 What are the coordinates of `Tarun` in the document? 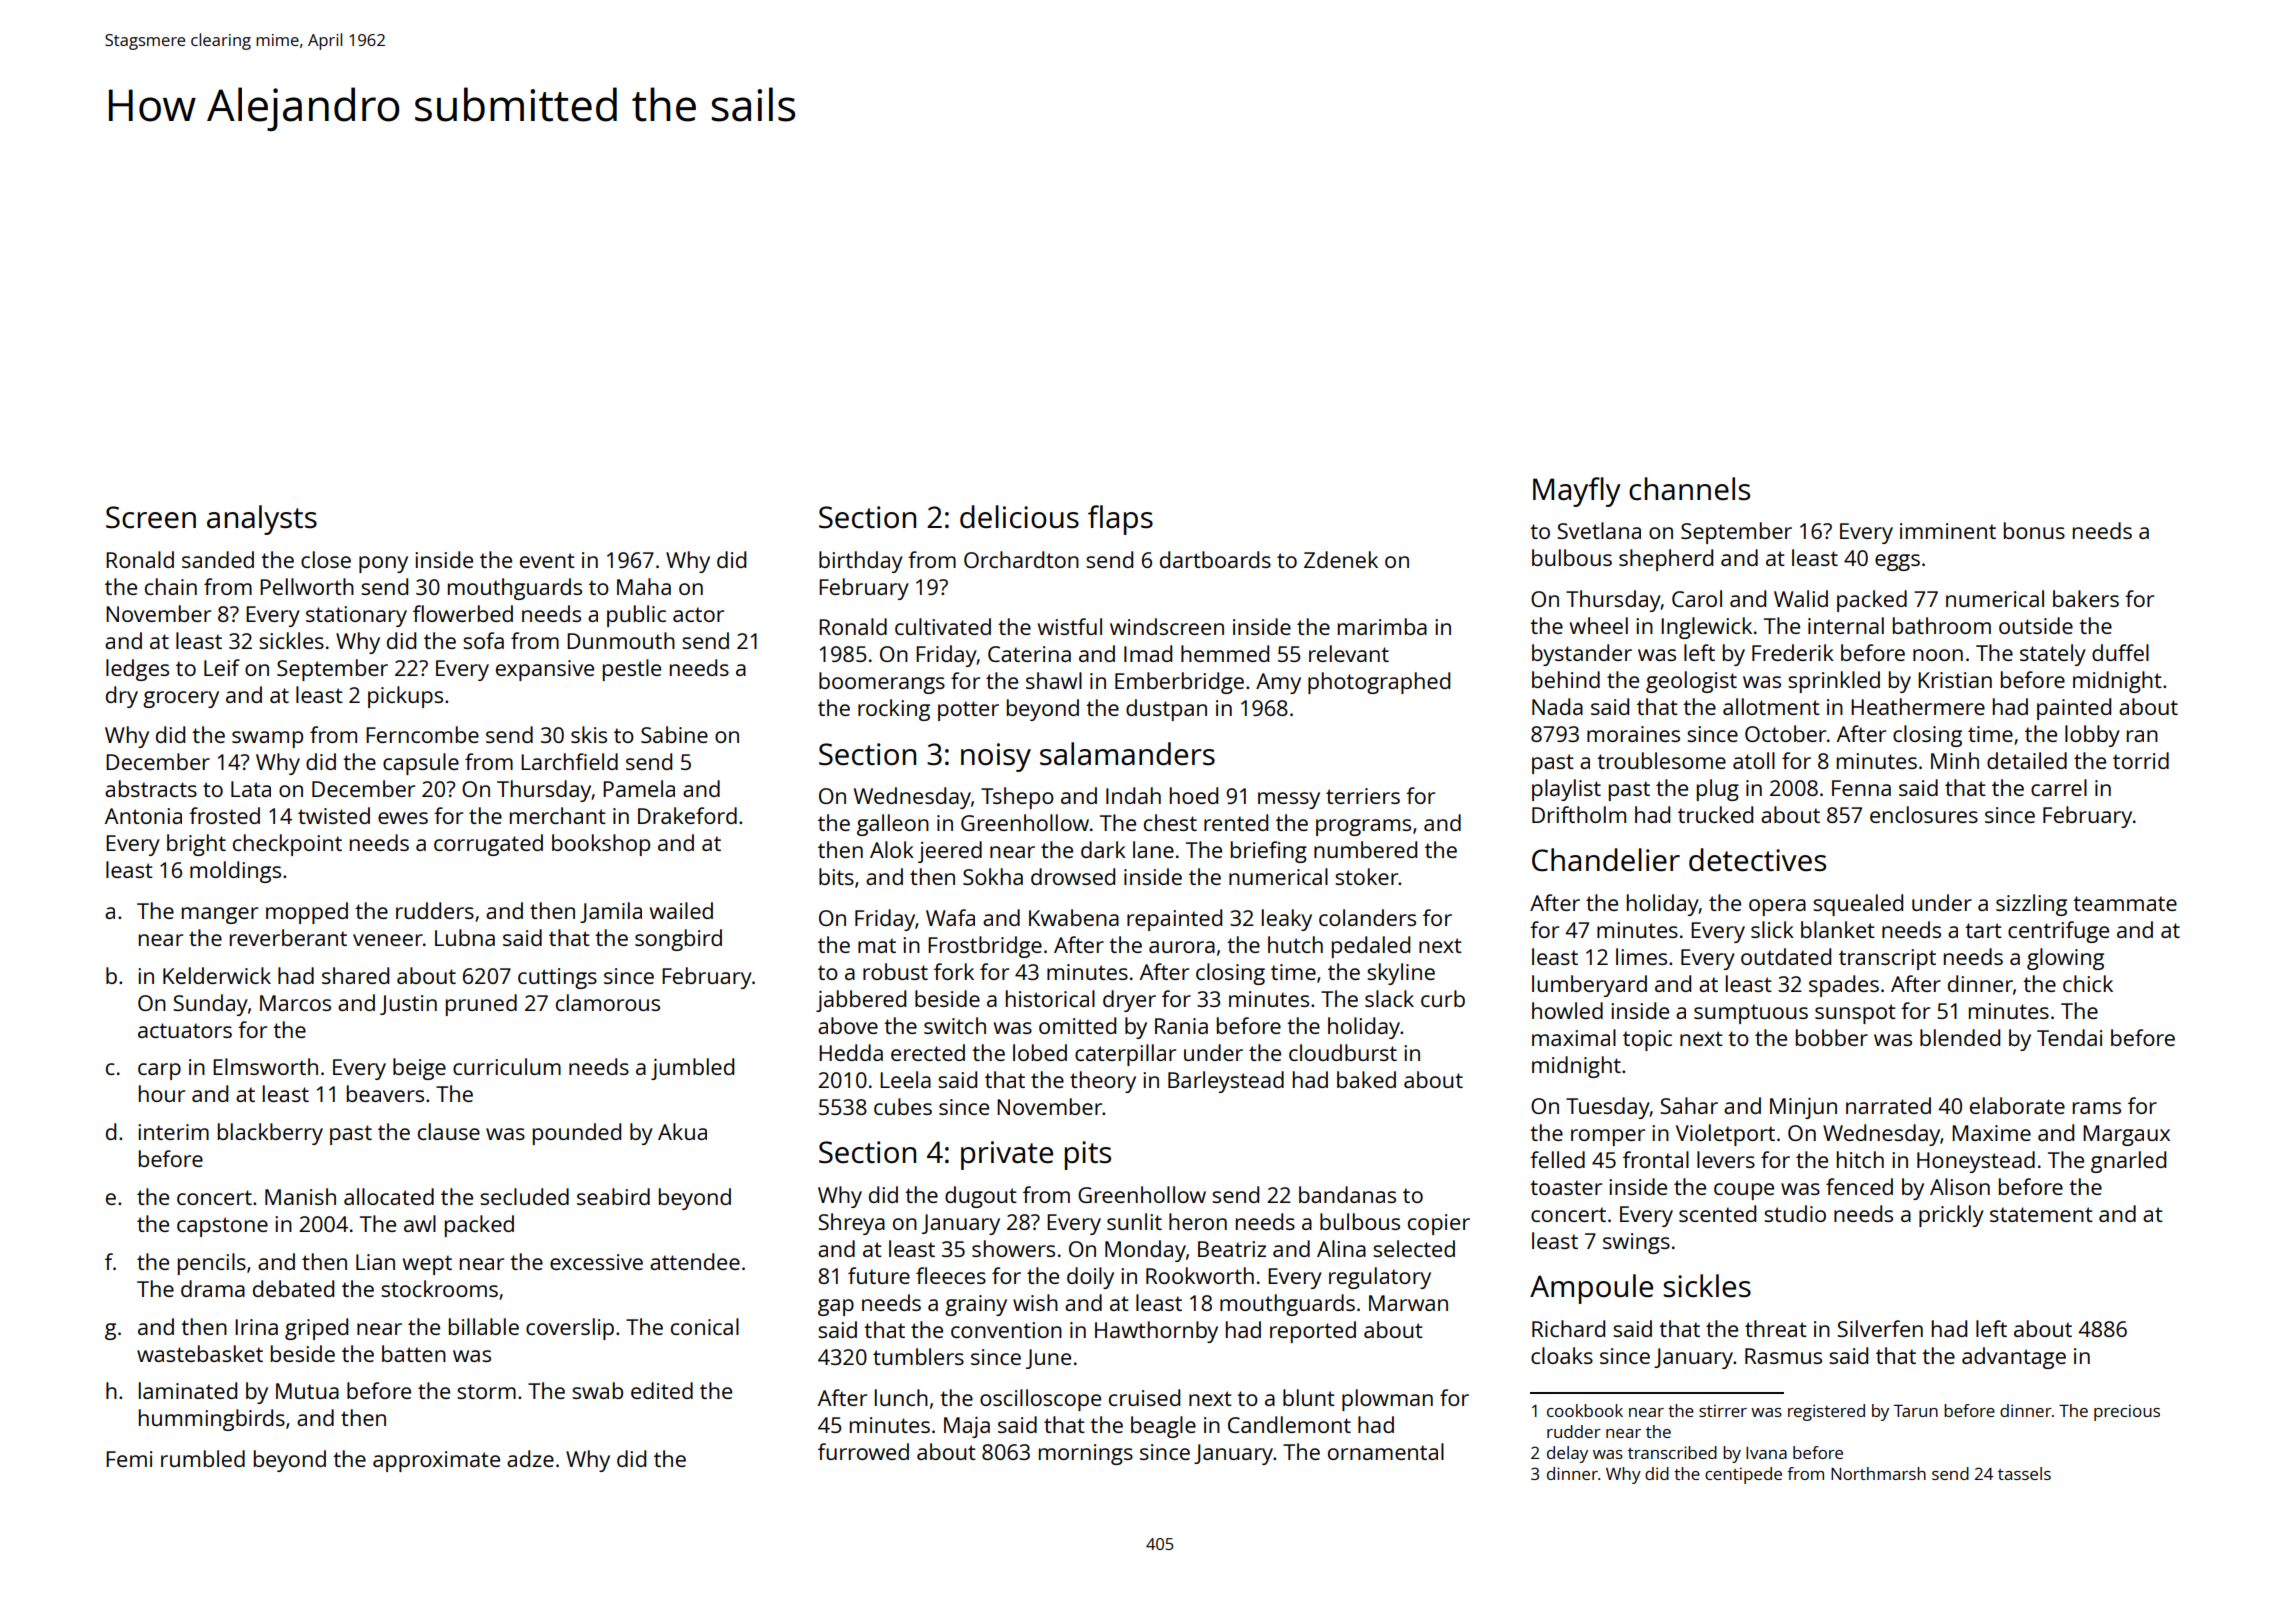 It's located at (1915, 1411).
